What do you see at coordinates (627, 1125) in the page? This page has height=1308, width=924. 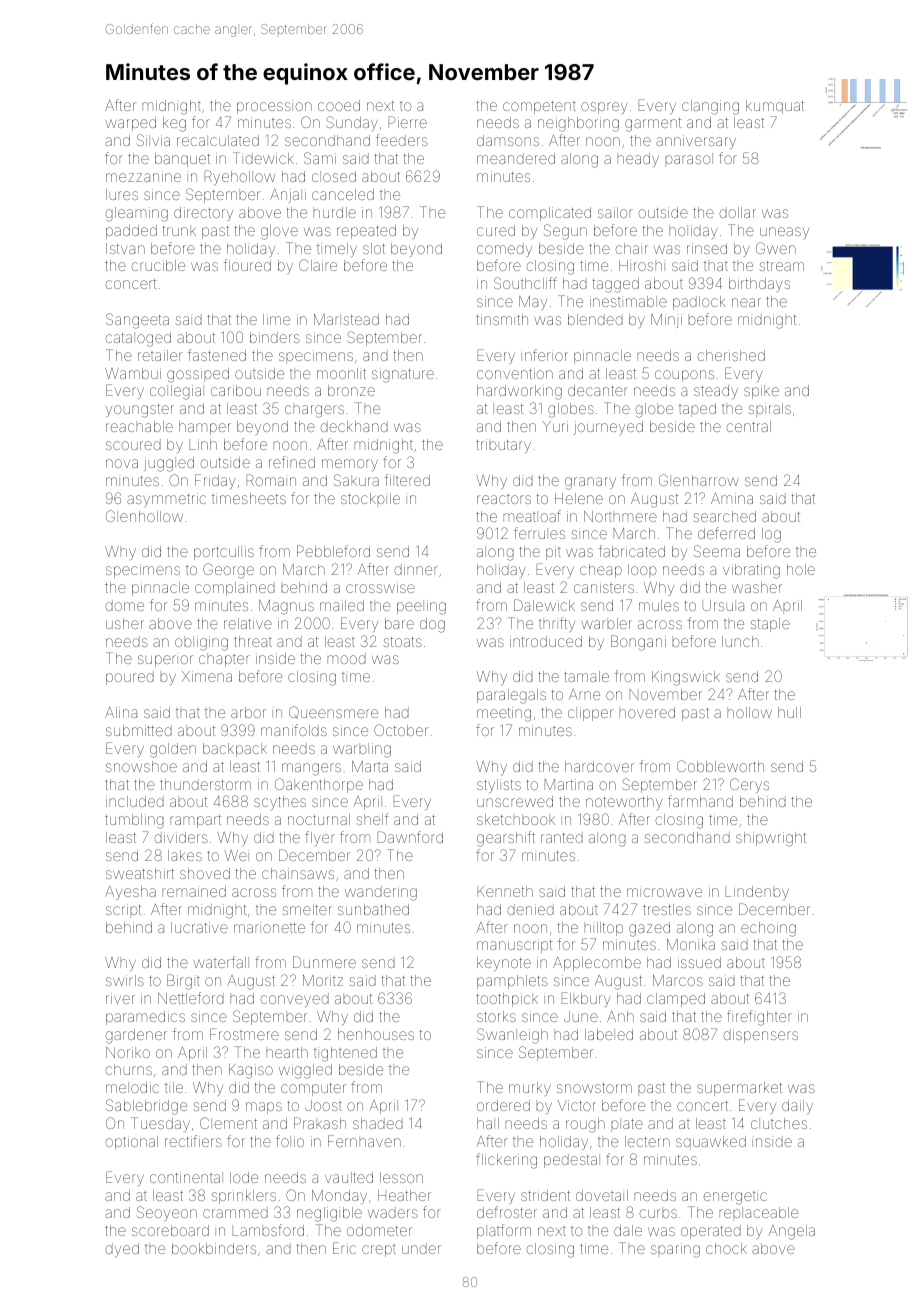 I see `plate` at bounding box center [627, 1125].
